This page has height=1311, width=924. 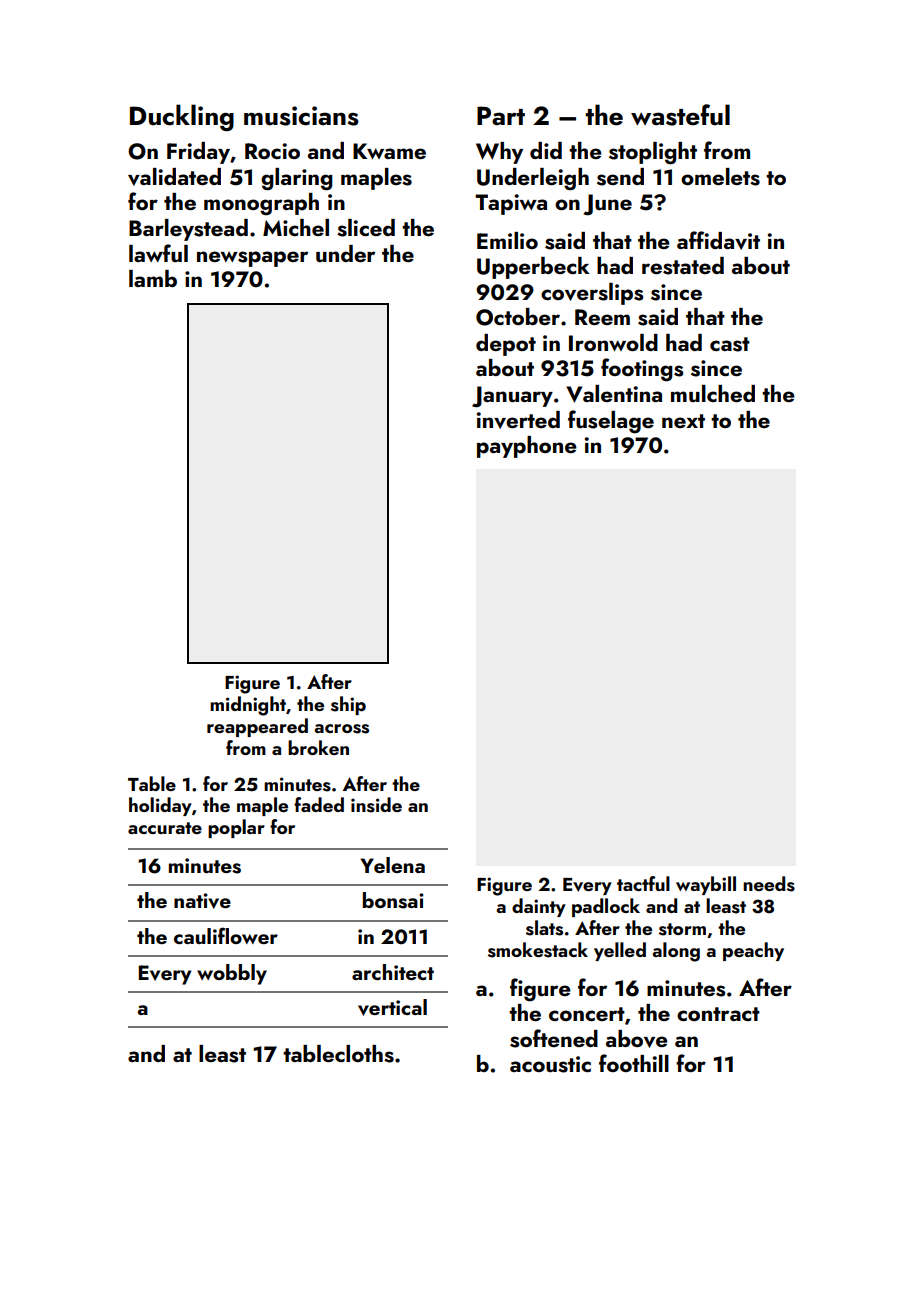 What do you see at coordinates (682, 929) in the page?
I see `storm` at bounding box center [682, 929].
